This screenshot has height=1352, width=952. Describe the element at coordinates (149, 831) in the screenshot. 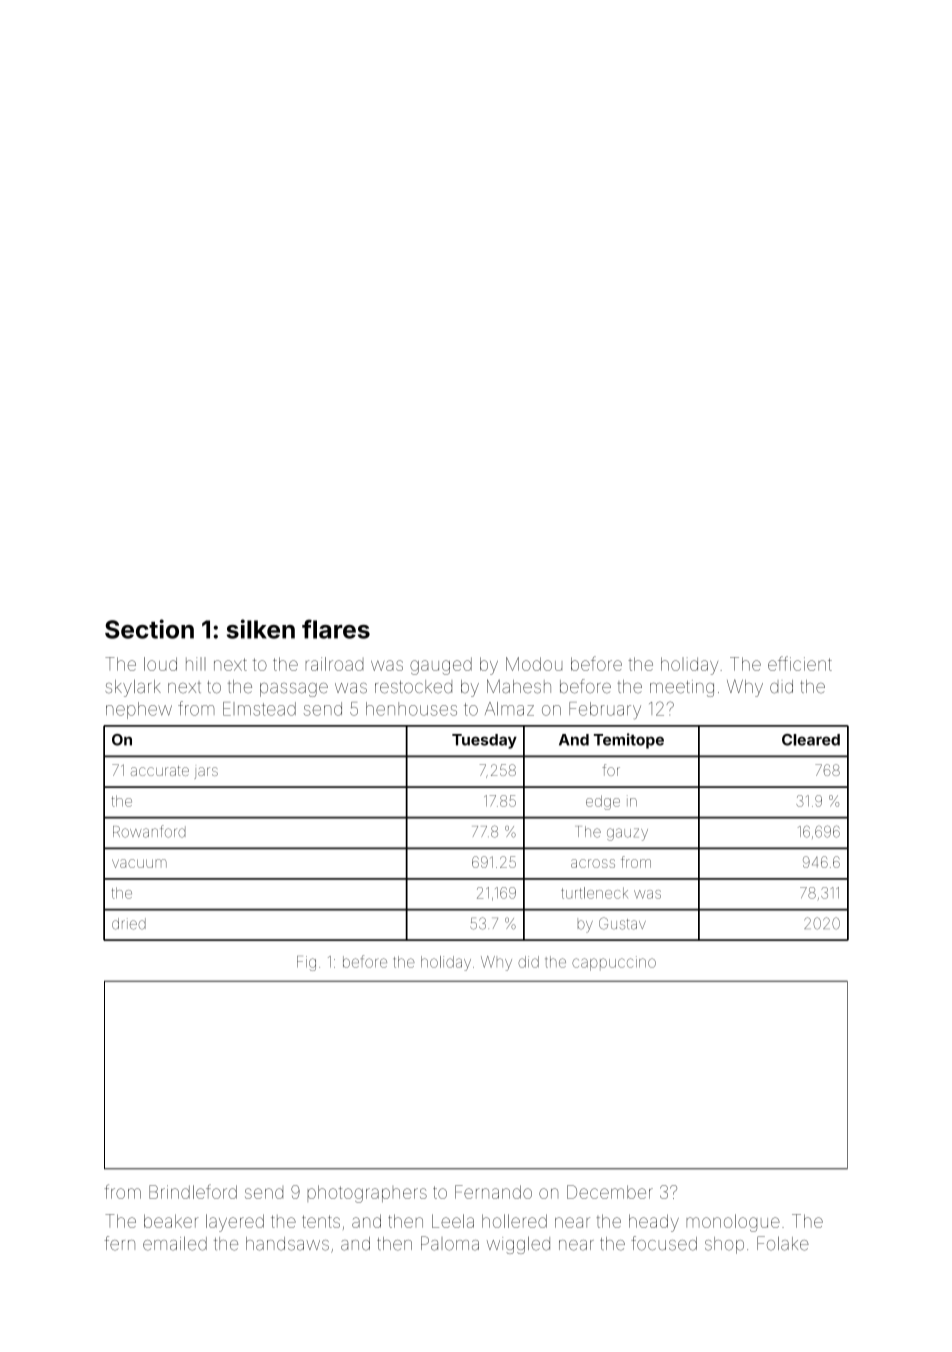

I see `Rowanford` at that location.
